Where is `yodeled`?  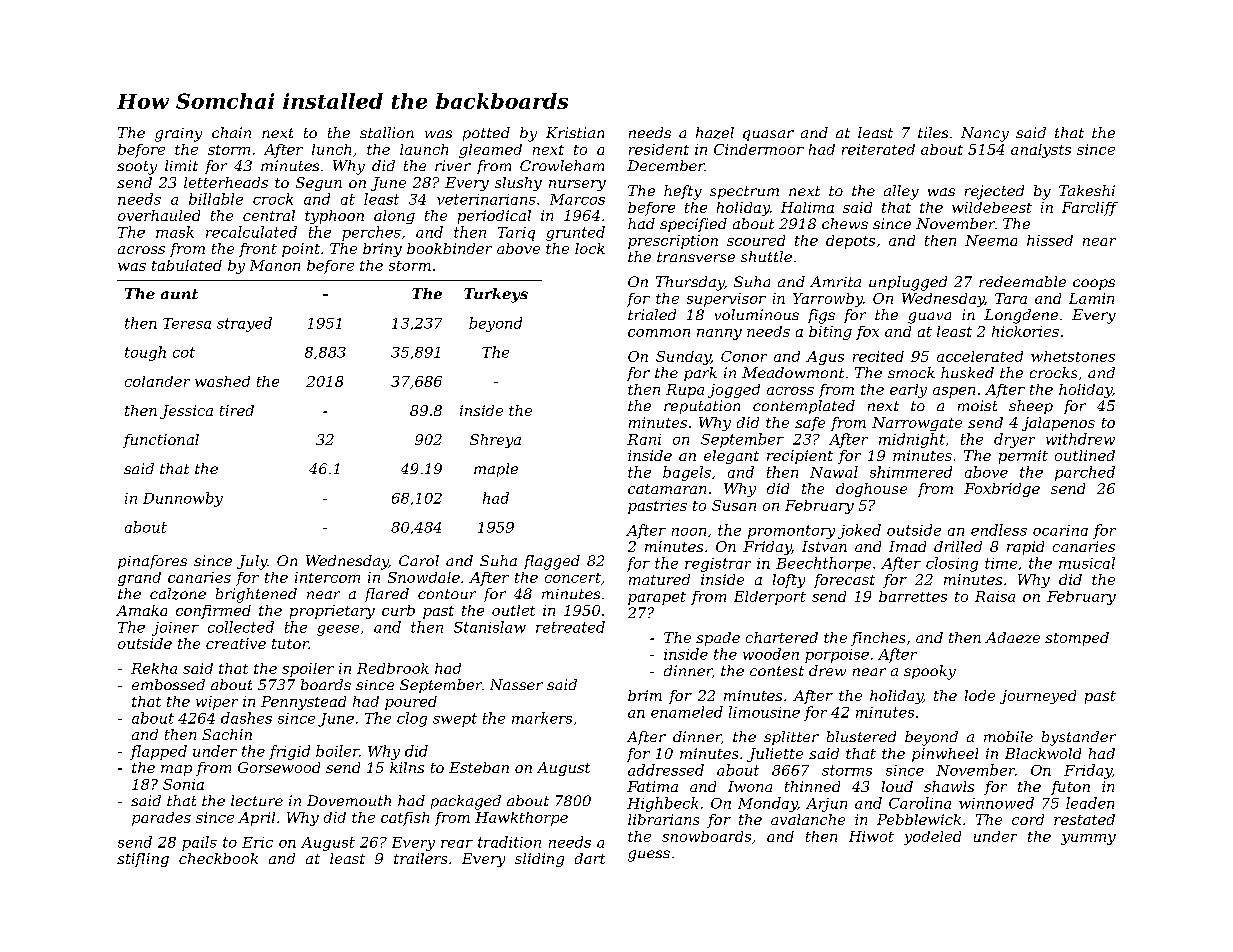 yodeled is located at coordinates (932, 838).
